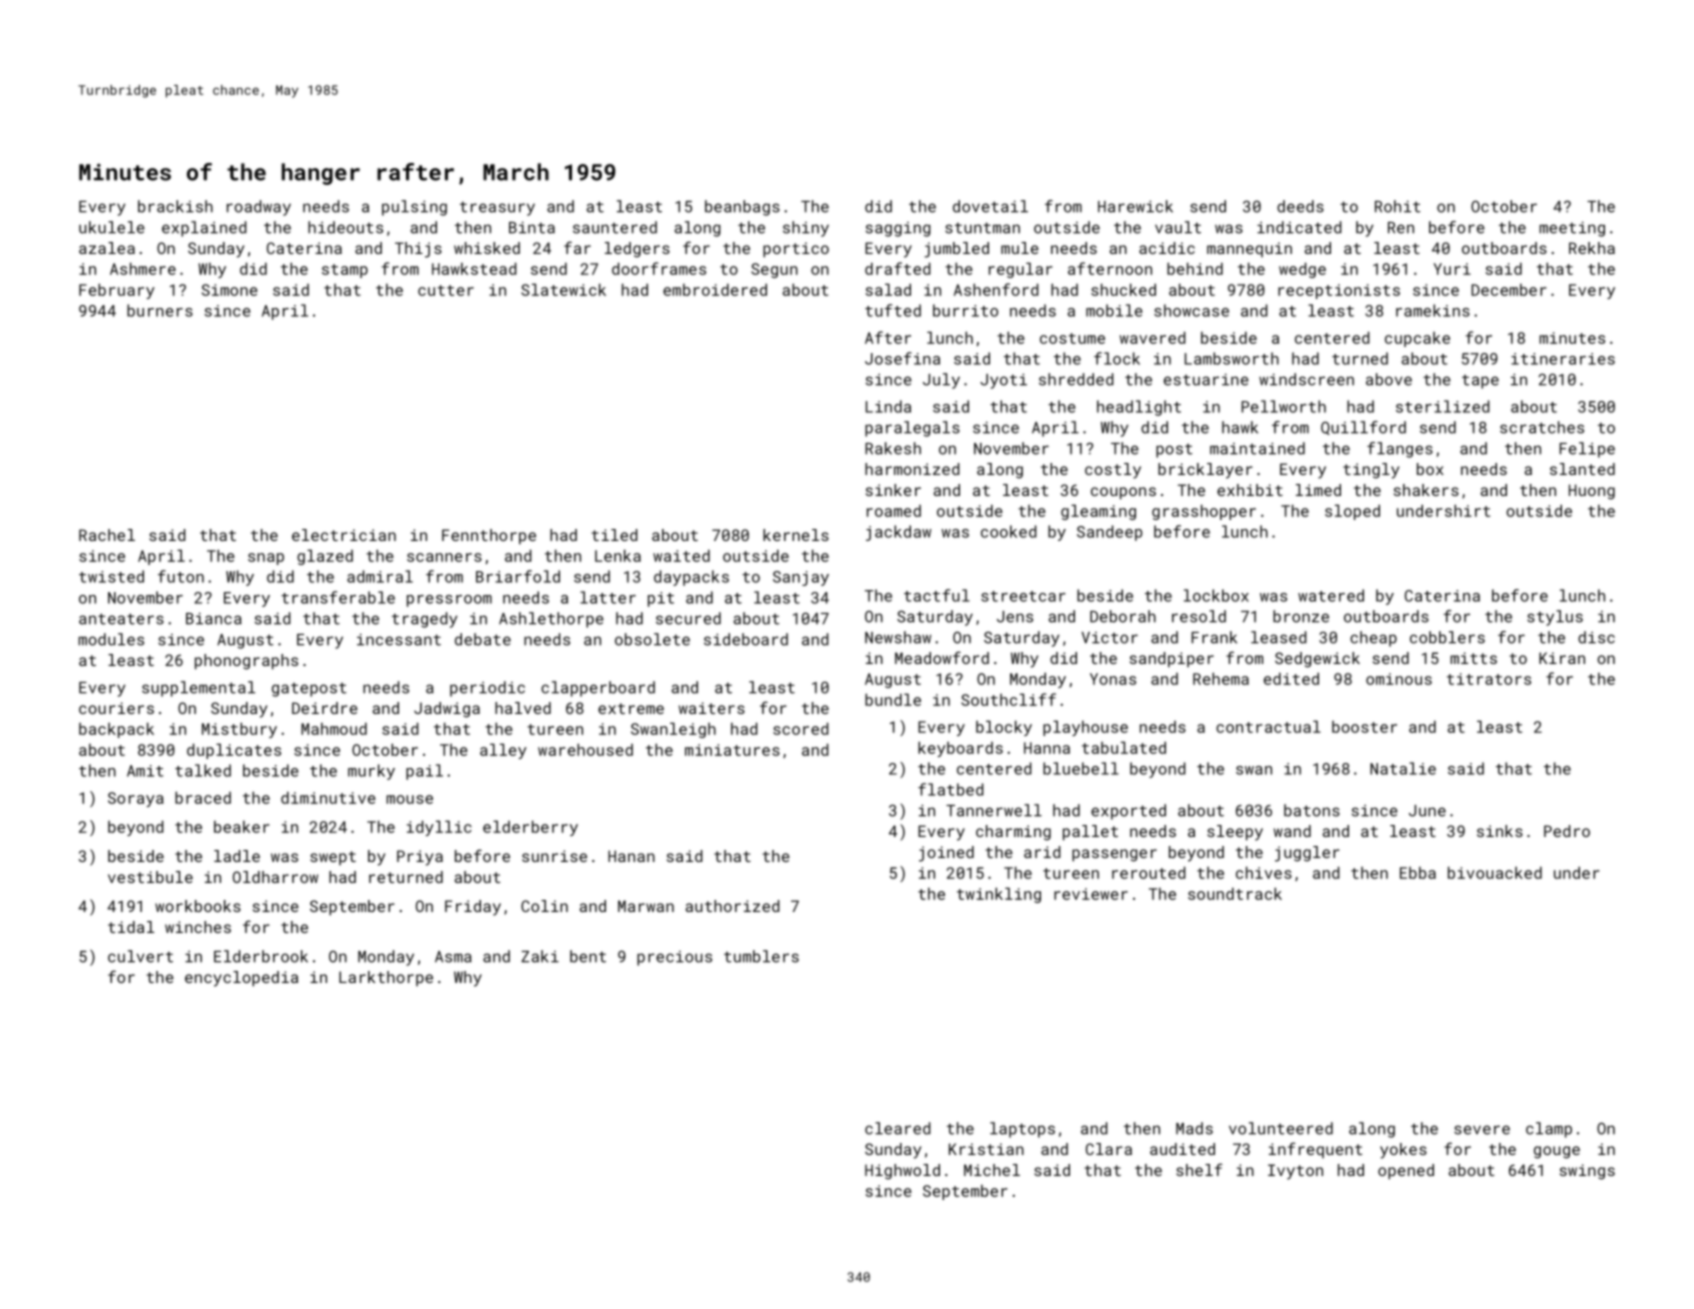  Describe the element at coordinates (246, 662) in the screenshot. I see `phonographs` at that location.
